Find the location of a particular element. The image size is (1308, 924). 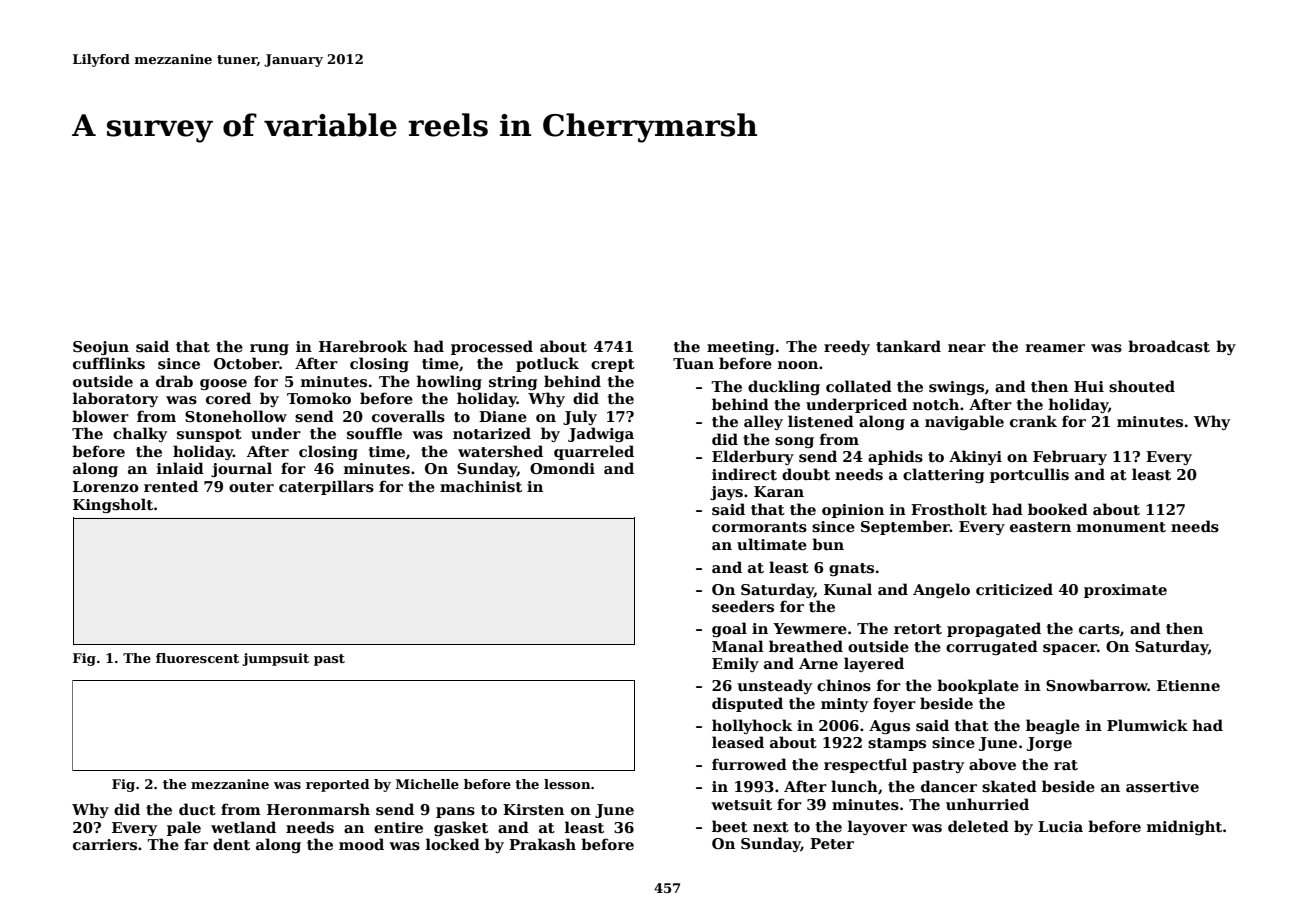

far is located at coordinates (196, 844).
